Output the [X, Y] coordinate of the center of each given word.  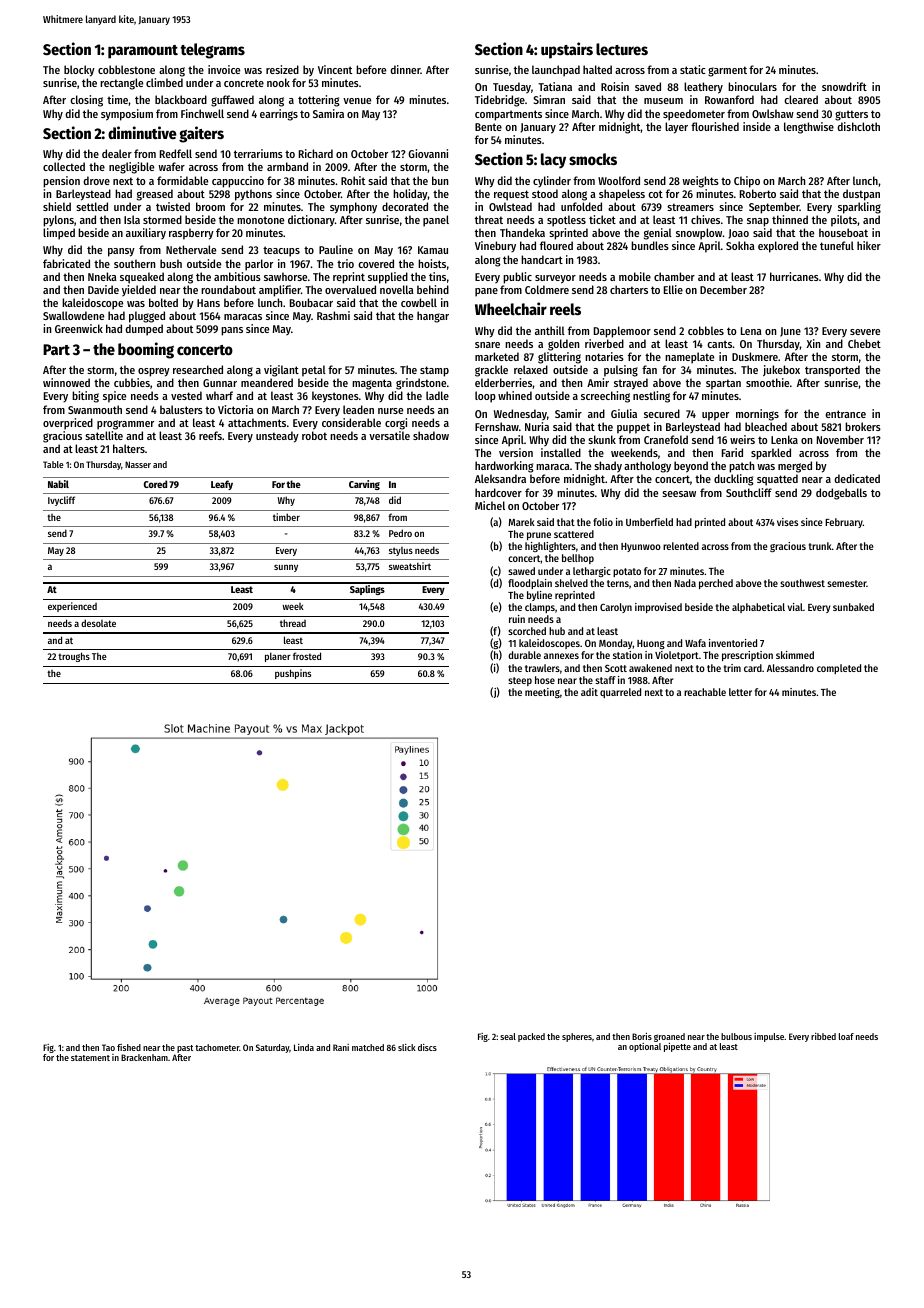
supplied [388, 278]
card [753, 668]
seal [508, 1036]
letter [740, 692]
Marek [521, 522]
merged [795, 467]
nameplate [689, 358]
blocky [79, 71]
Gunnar [220, 383]
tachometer [217, 1047]
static [692, 69]
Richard [316, 153]
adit [589, 692]
